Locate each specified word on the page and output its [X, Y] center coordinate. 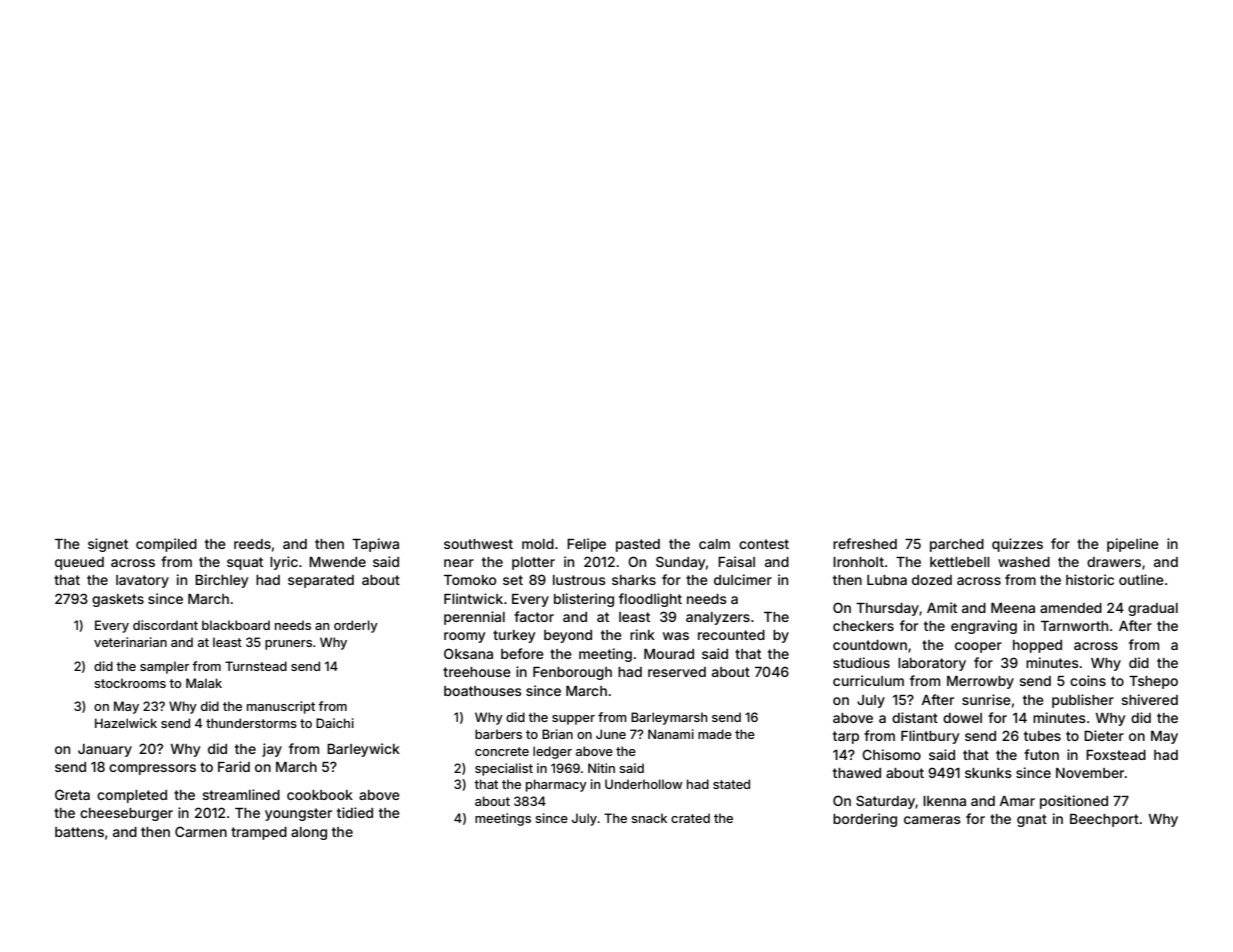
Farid [234, 766]
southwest [478, 544]
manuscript [281, 707]
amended [1071, 608]
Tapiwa [375, 545]
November [1090, 773]
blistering [584, 600]
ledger [552, 752]
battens [79, 832]
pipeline [1133, 545]
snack [649, 818]
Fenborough [572, 673]
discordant [165, 625]
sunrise [986, 699]
